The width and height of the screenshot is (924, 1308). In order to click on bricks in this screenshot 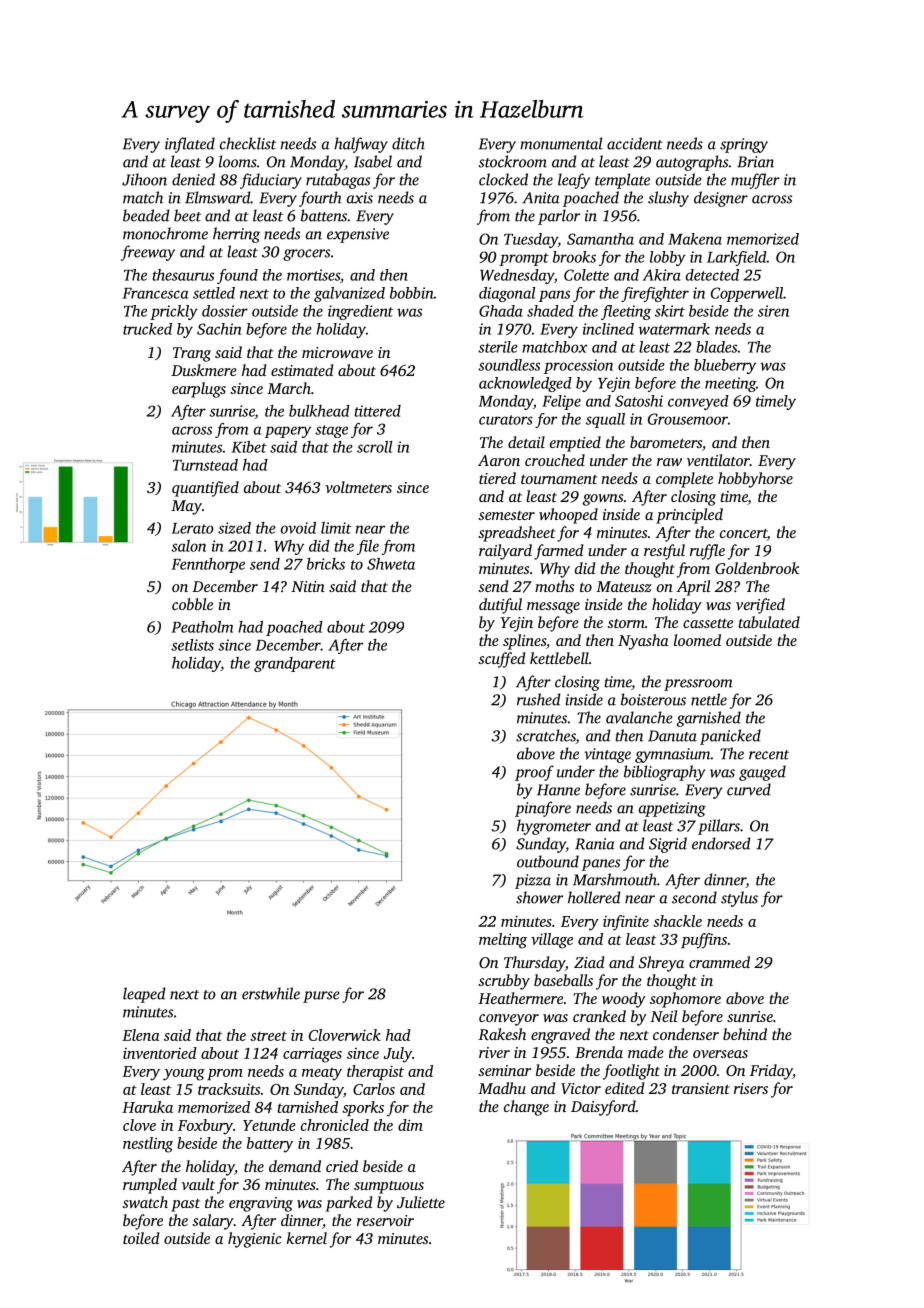, I will do `click(326, 564)`.
